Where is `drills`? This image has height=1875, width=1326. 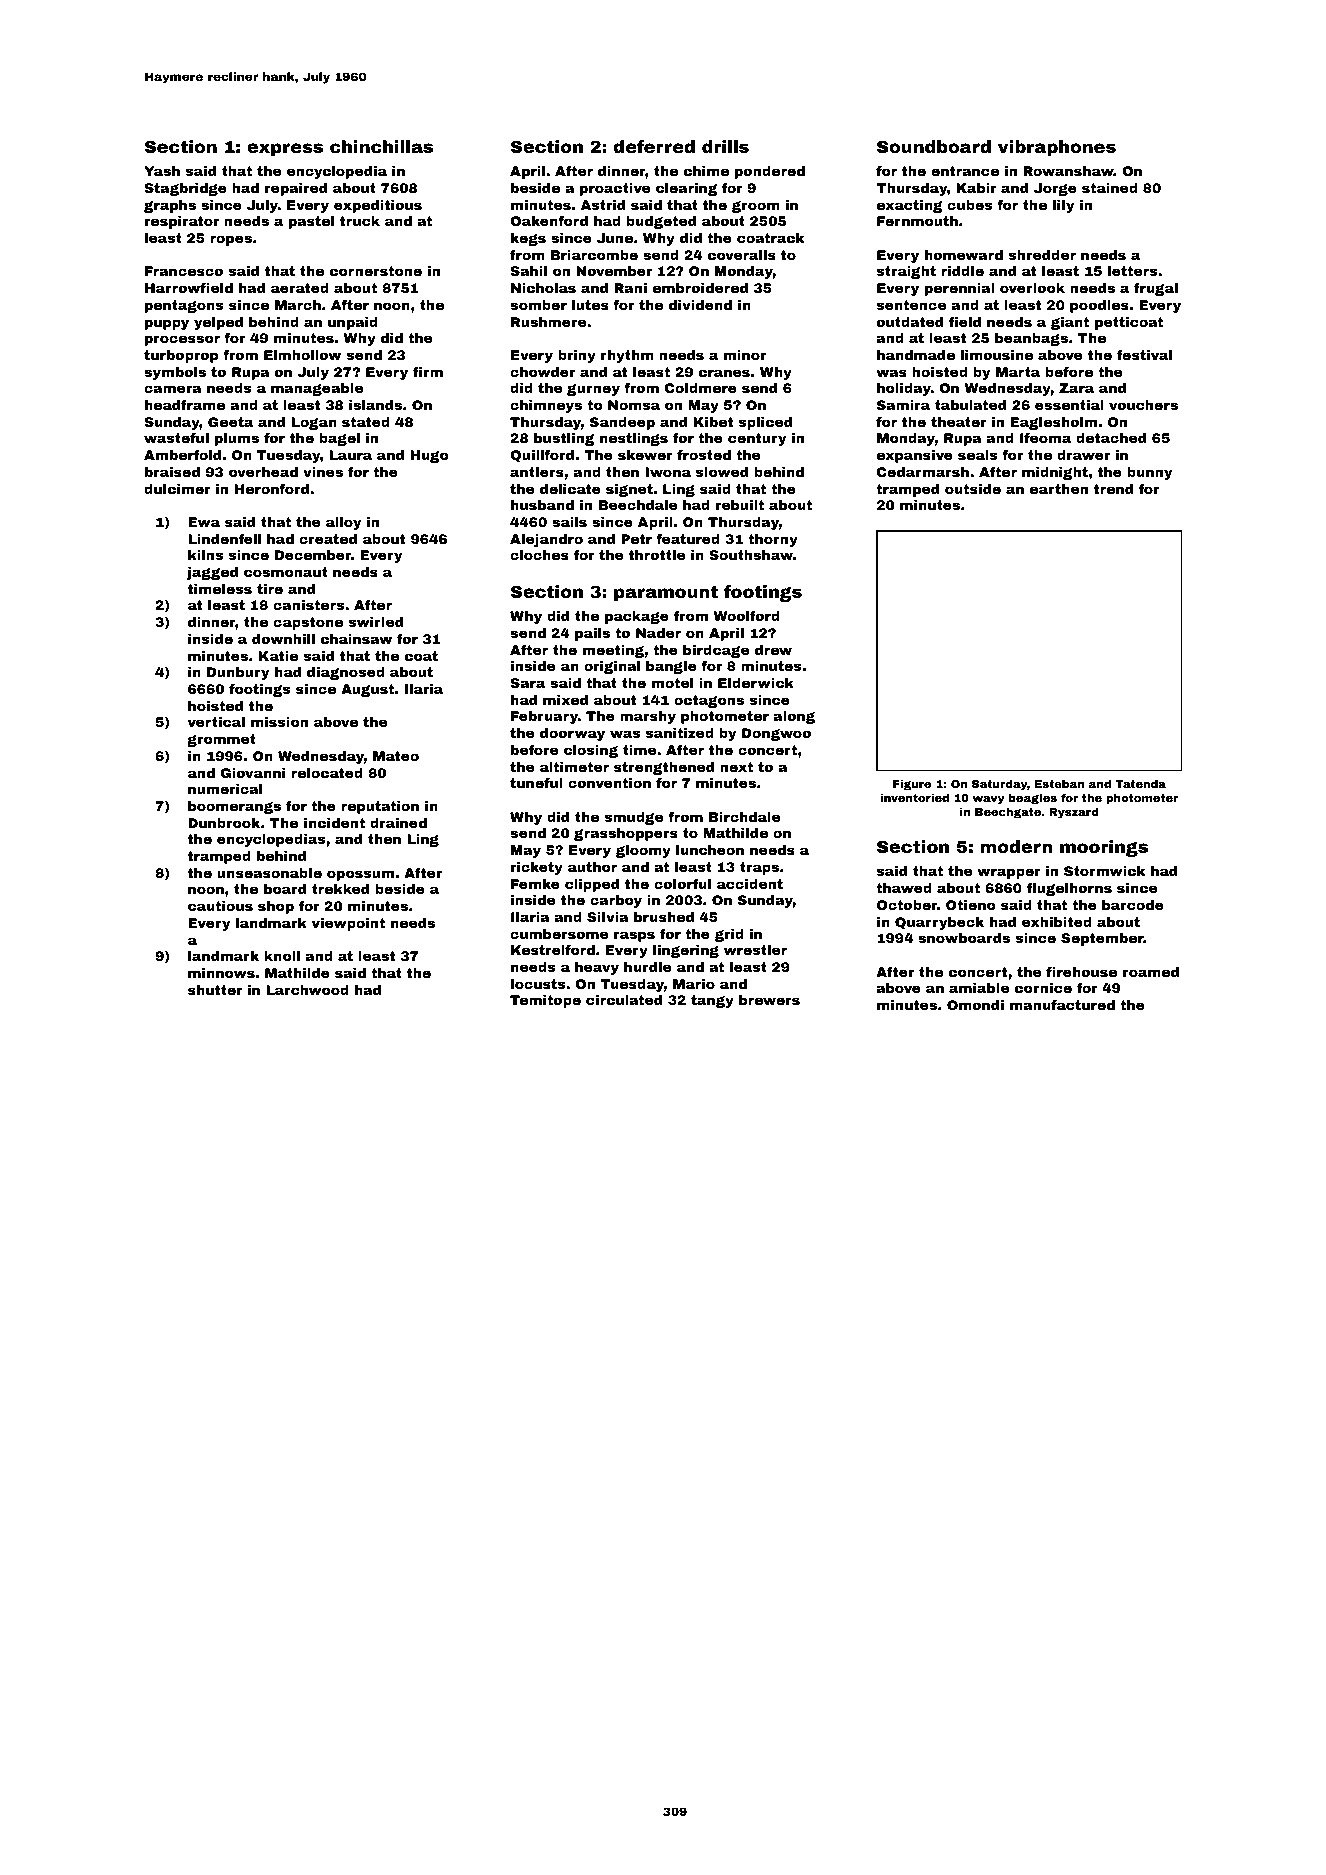 drills is located at coordinates (725, 146).
